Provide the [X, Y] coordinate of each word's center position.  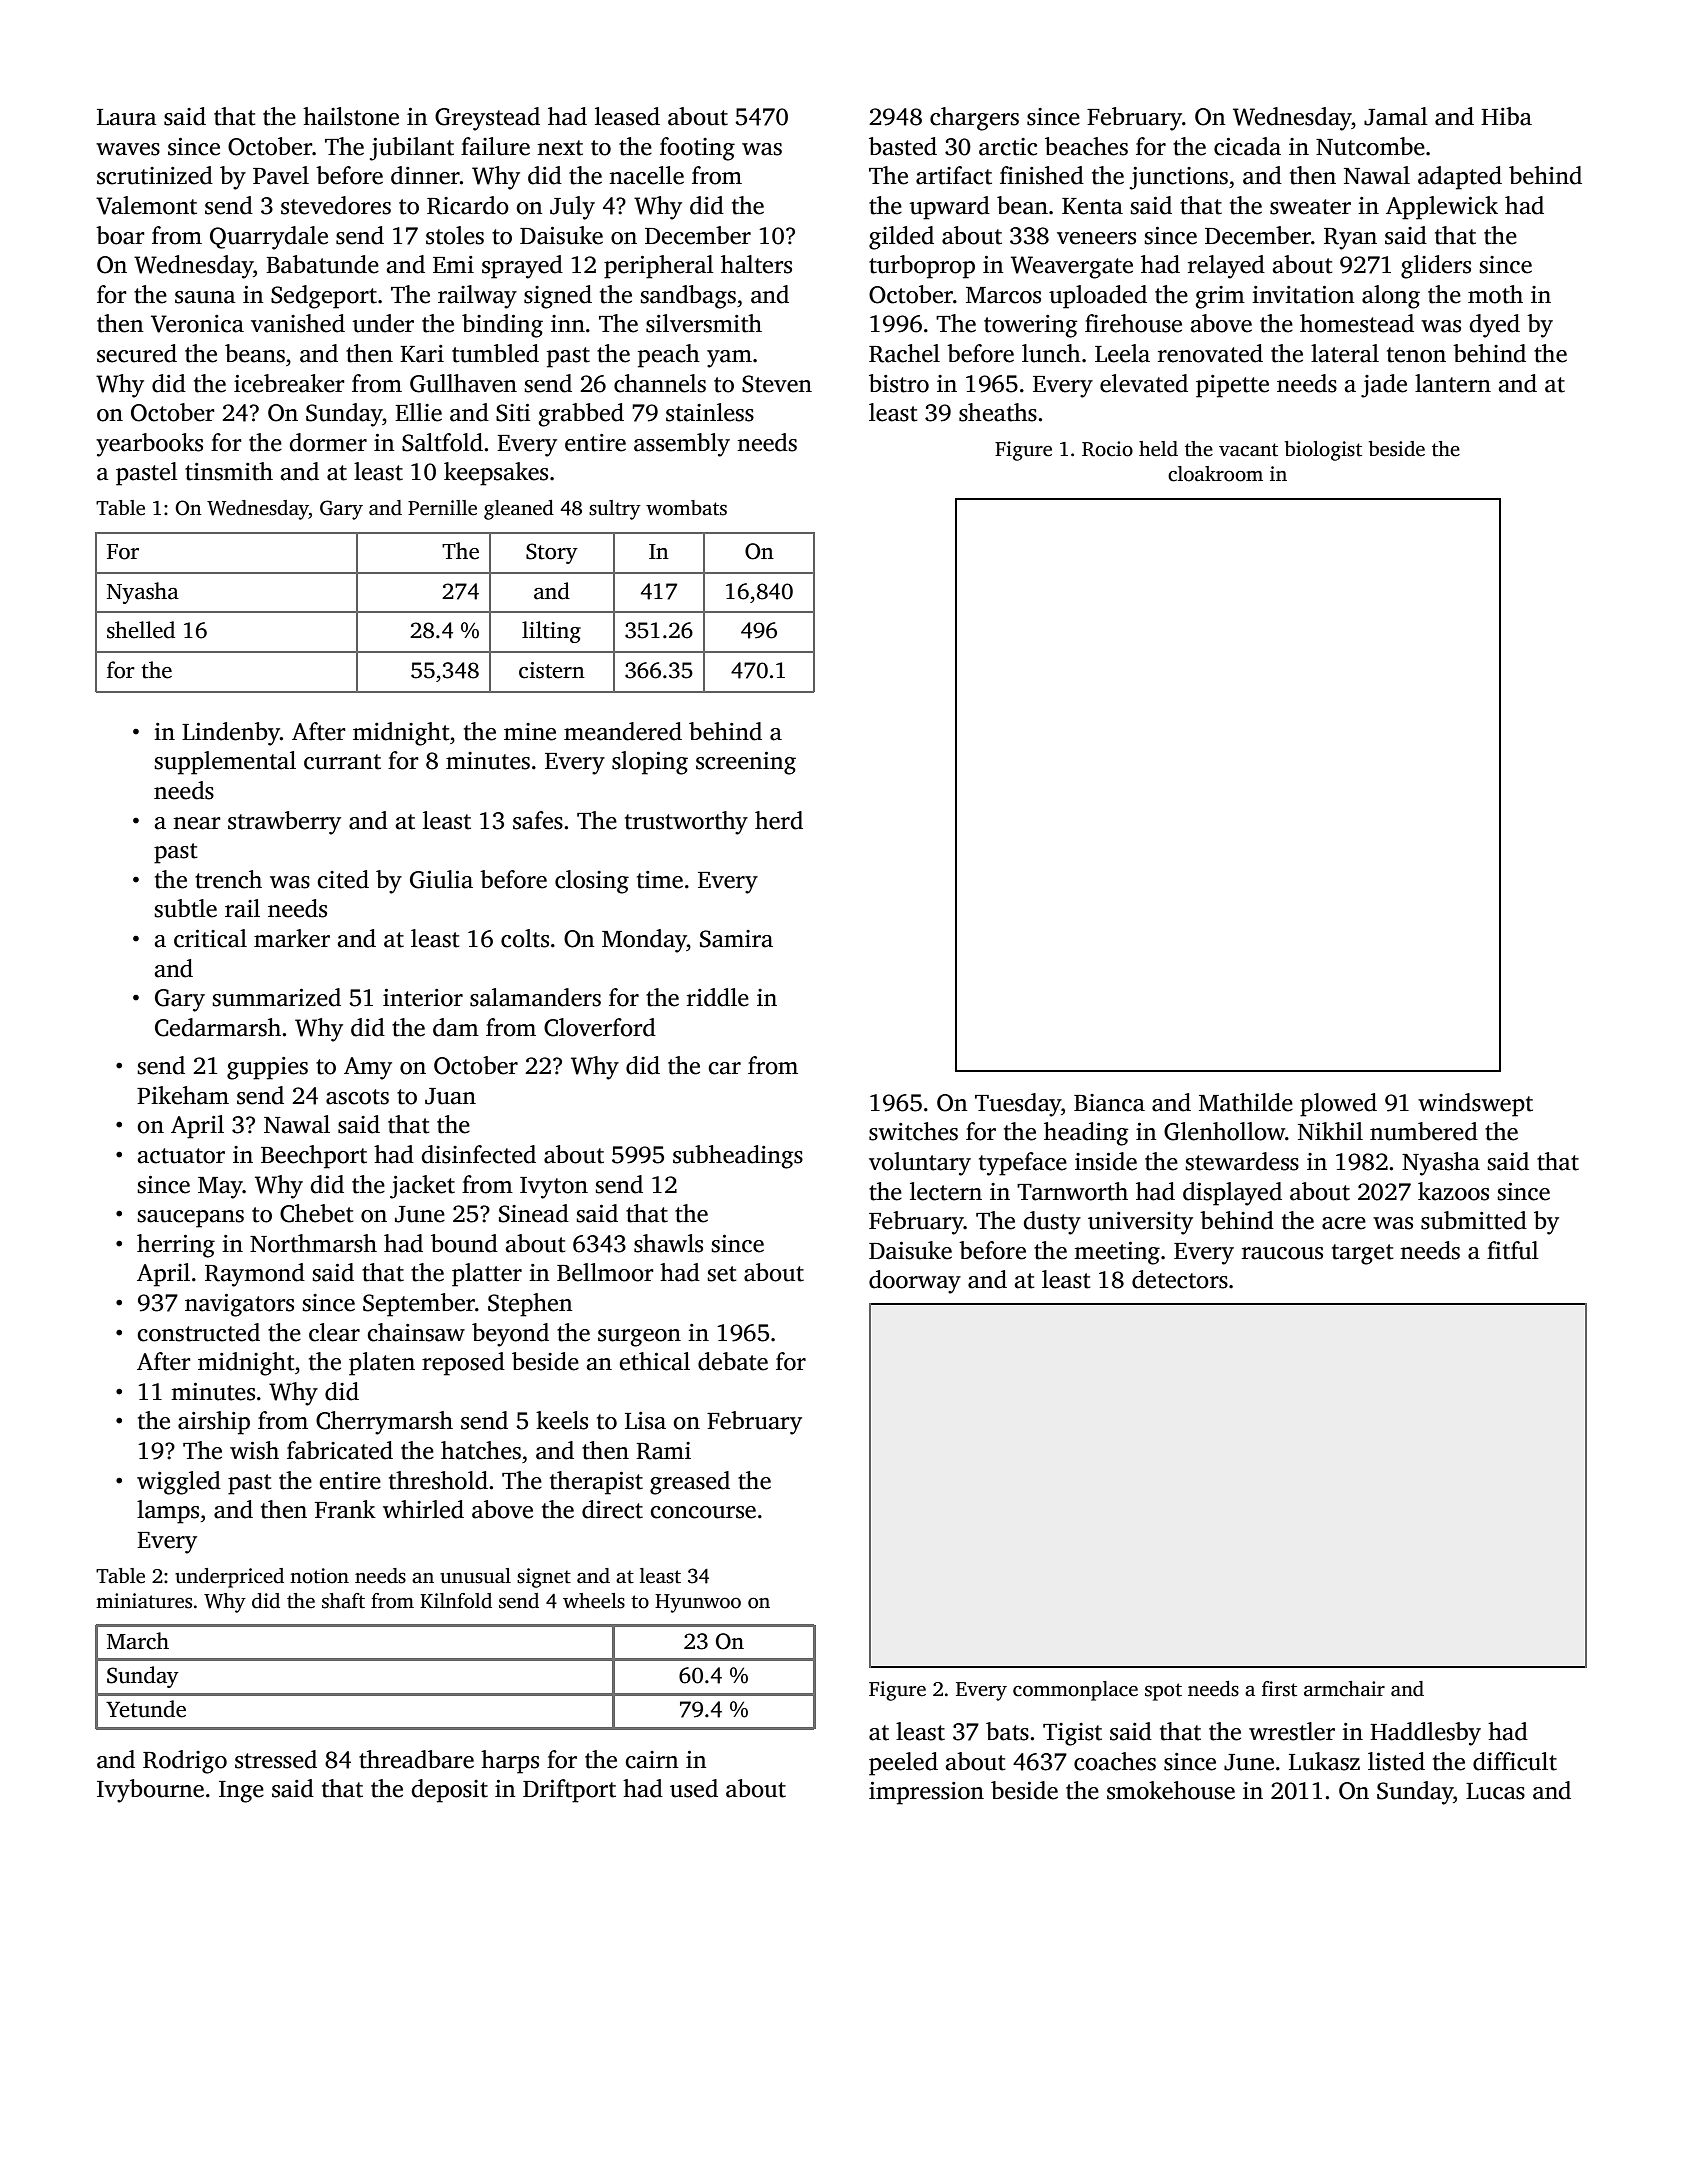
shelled [141, 630]
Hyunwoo [698, 1603]
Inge [241, 1792]
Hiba [1506, 116]
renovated [1210, 353]
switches [913, 1131]
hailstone [351, 116]
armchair [1344, 1689]
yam [729, 359]
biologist [1323, 451]
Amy [368, 1068]
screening [746, 763]
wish [254, 1450]
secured [137, 353]
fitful [1513, 1250]
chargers [974, 119]
